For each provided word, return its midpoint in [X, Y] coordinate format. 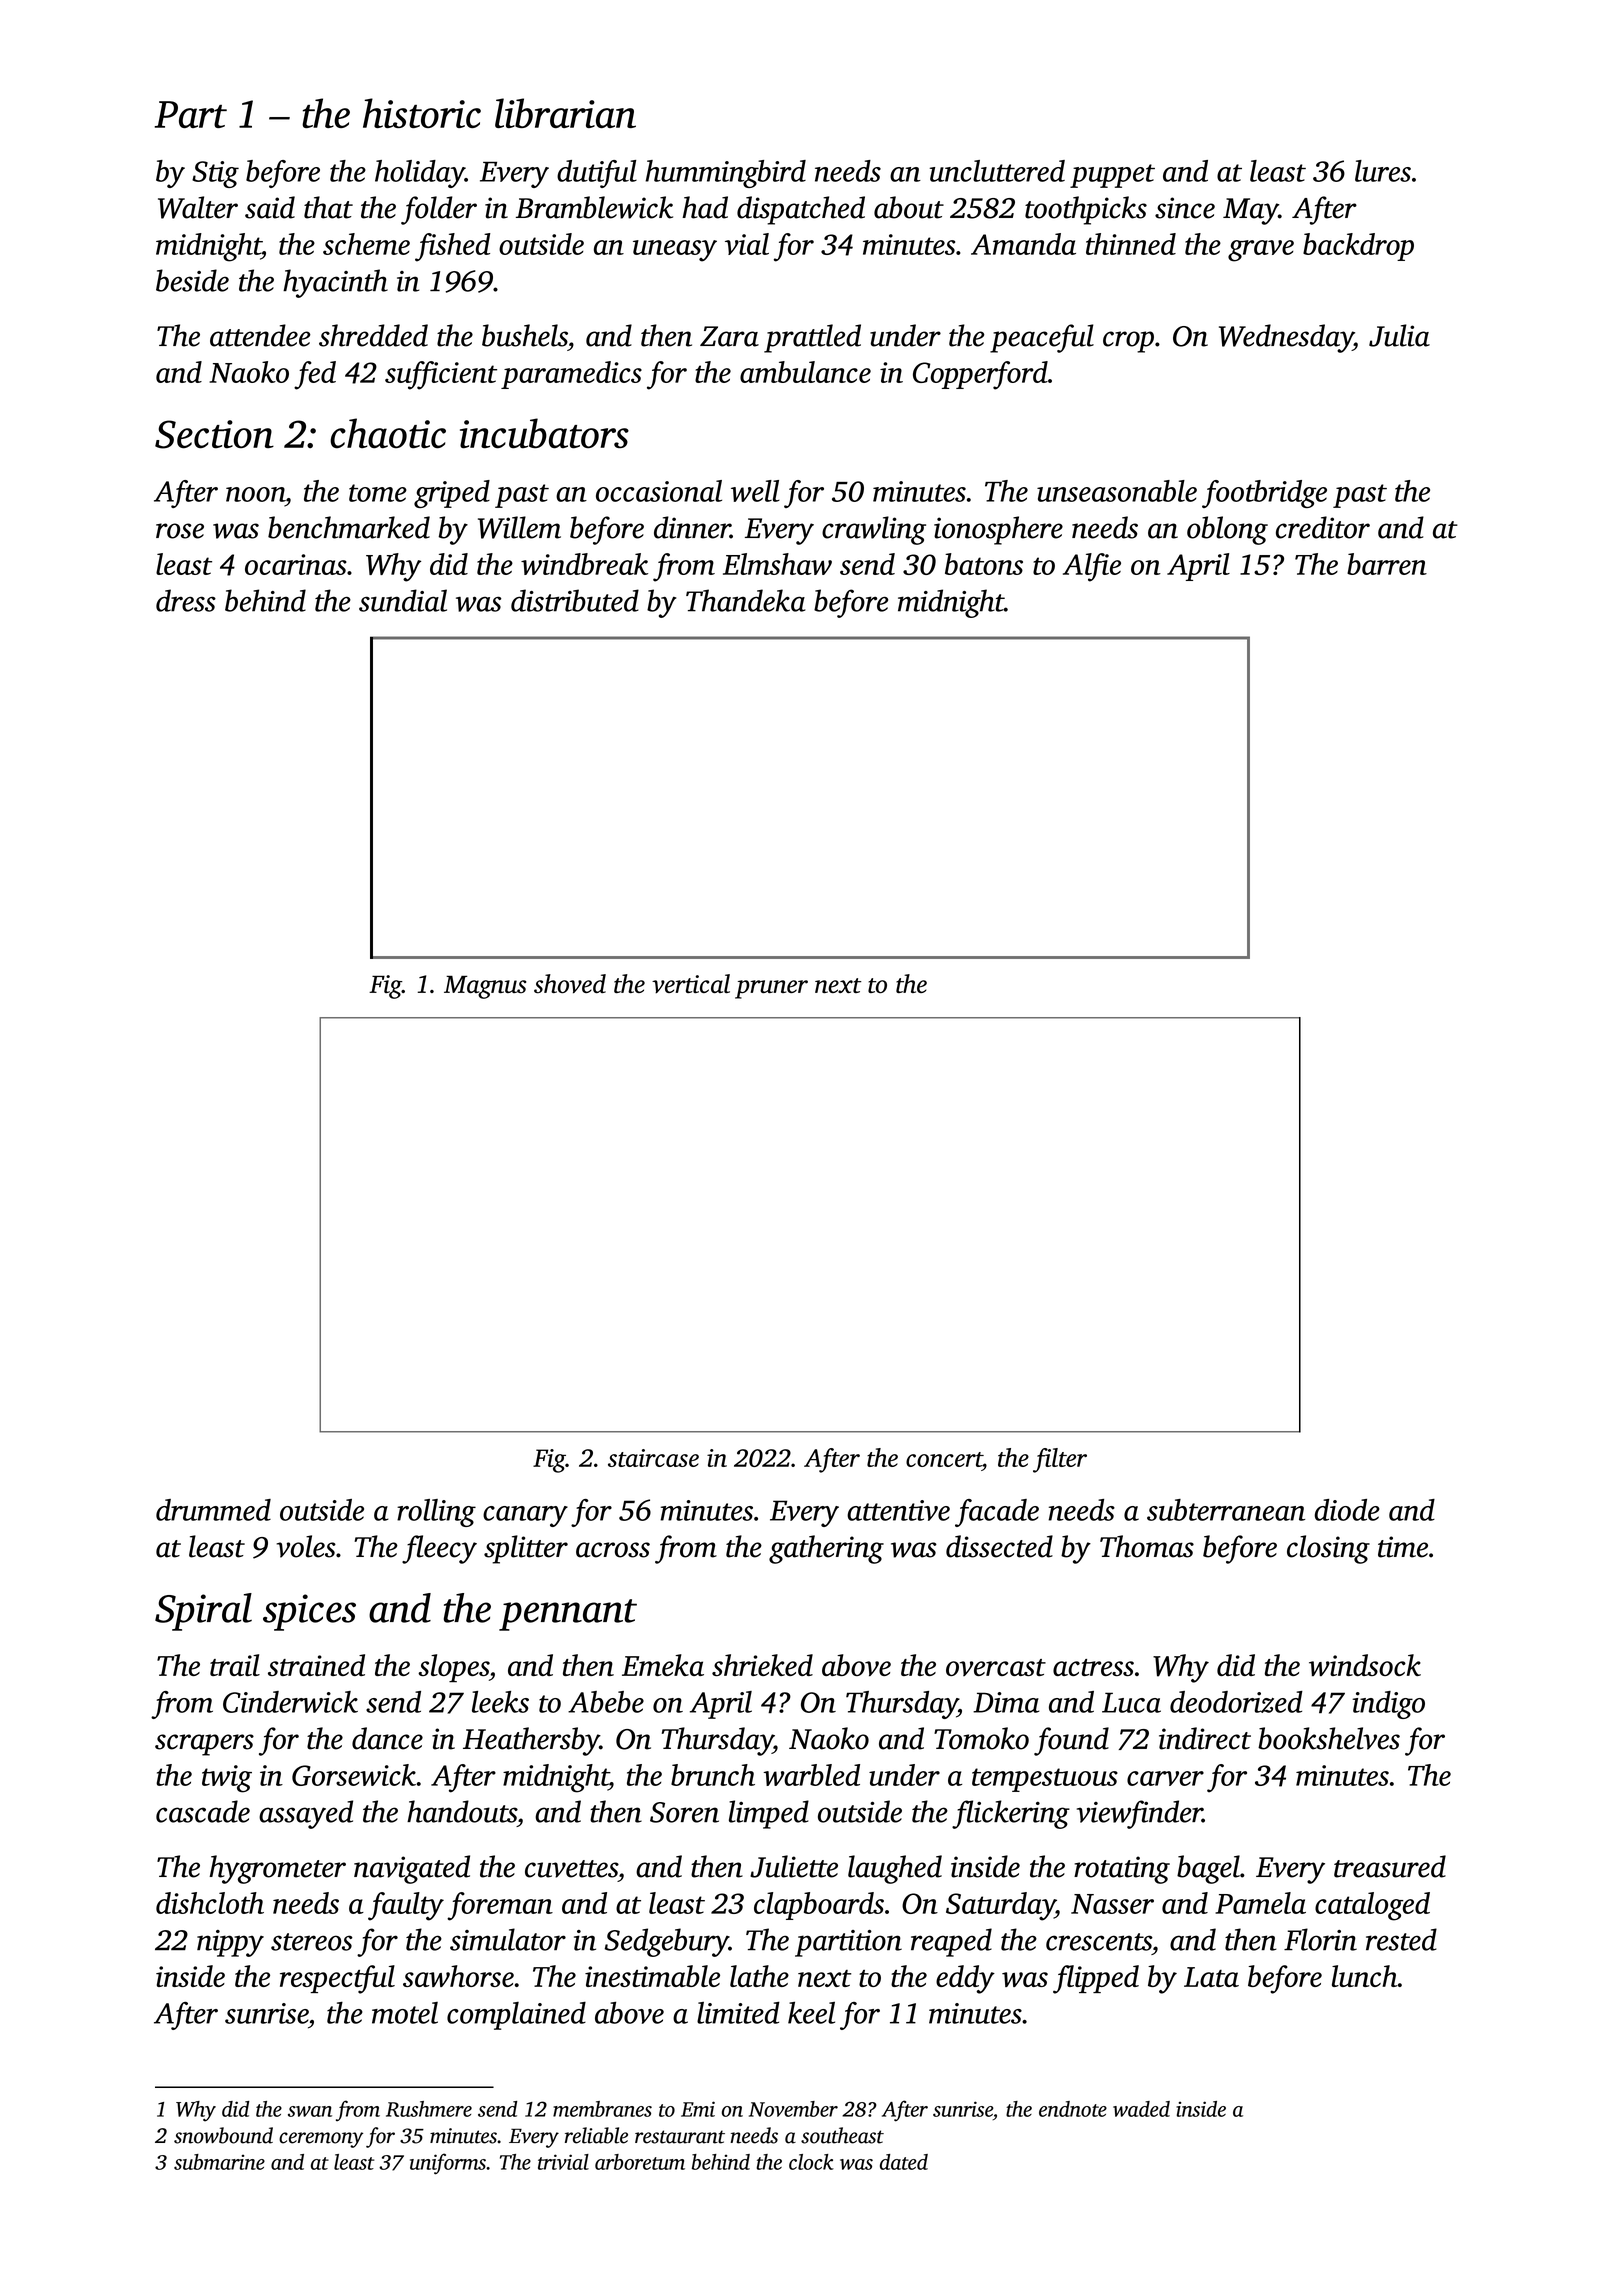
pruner [771, 989]
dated [904, 2162]
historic [422, 113]
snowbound [223, 2135]
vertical [691, 983]
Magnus [485, 987]
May [1251, 211]
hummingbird [725, 174]
